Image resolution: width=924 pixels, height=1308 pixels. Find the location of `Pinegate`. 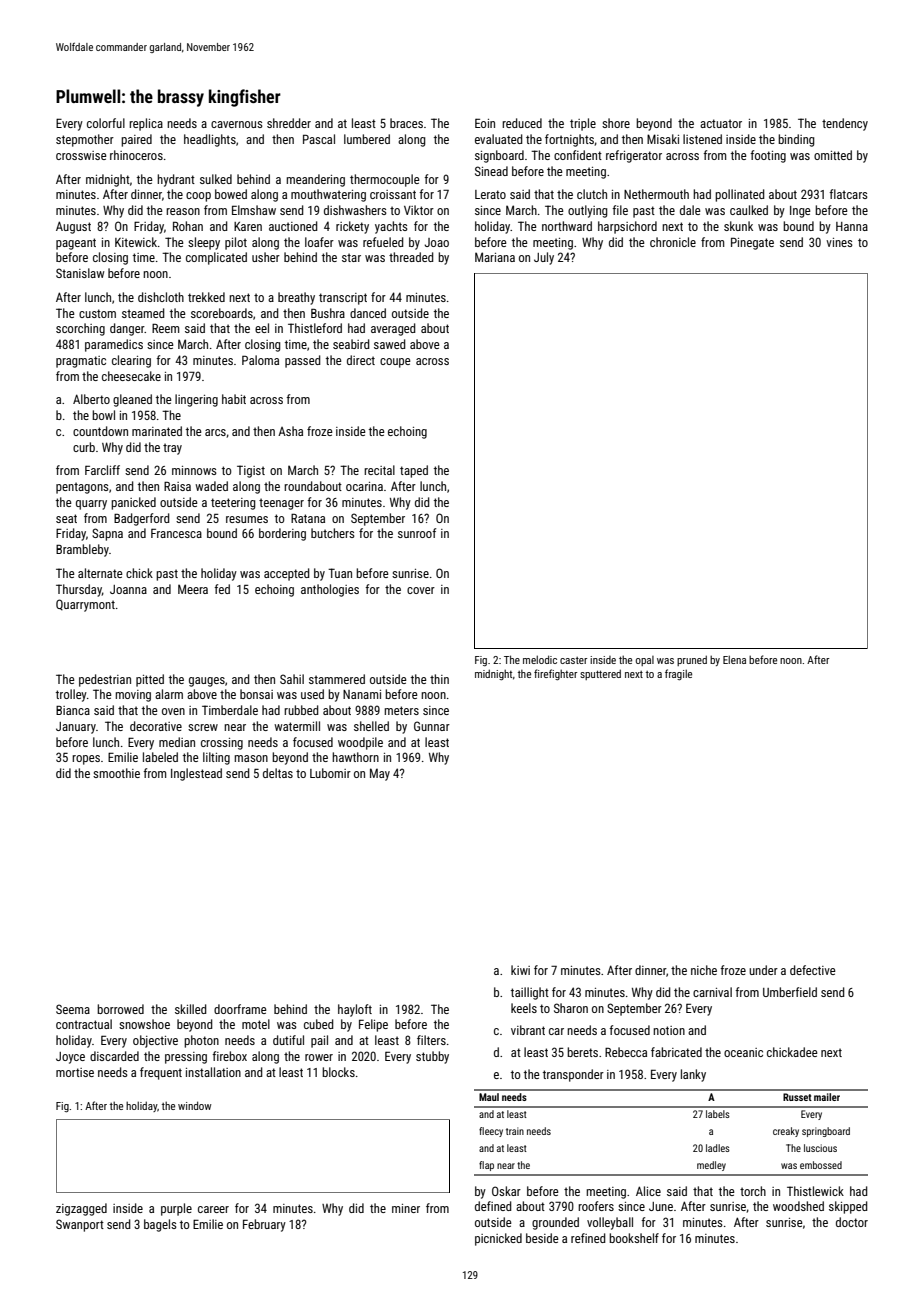

Pinegate is located at coordinates (752, 243).
